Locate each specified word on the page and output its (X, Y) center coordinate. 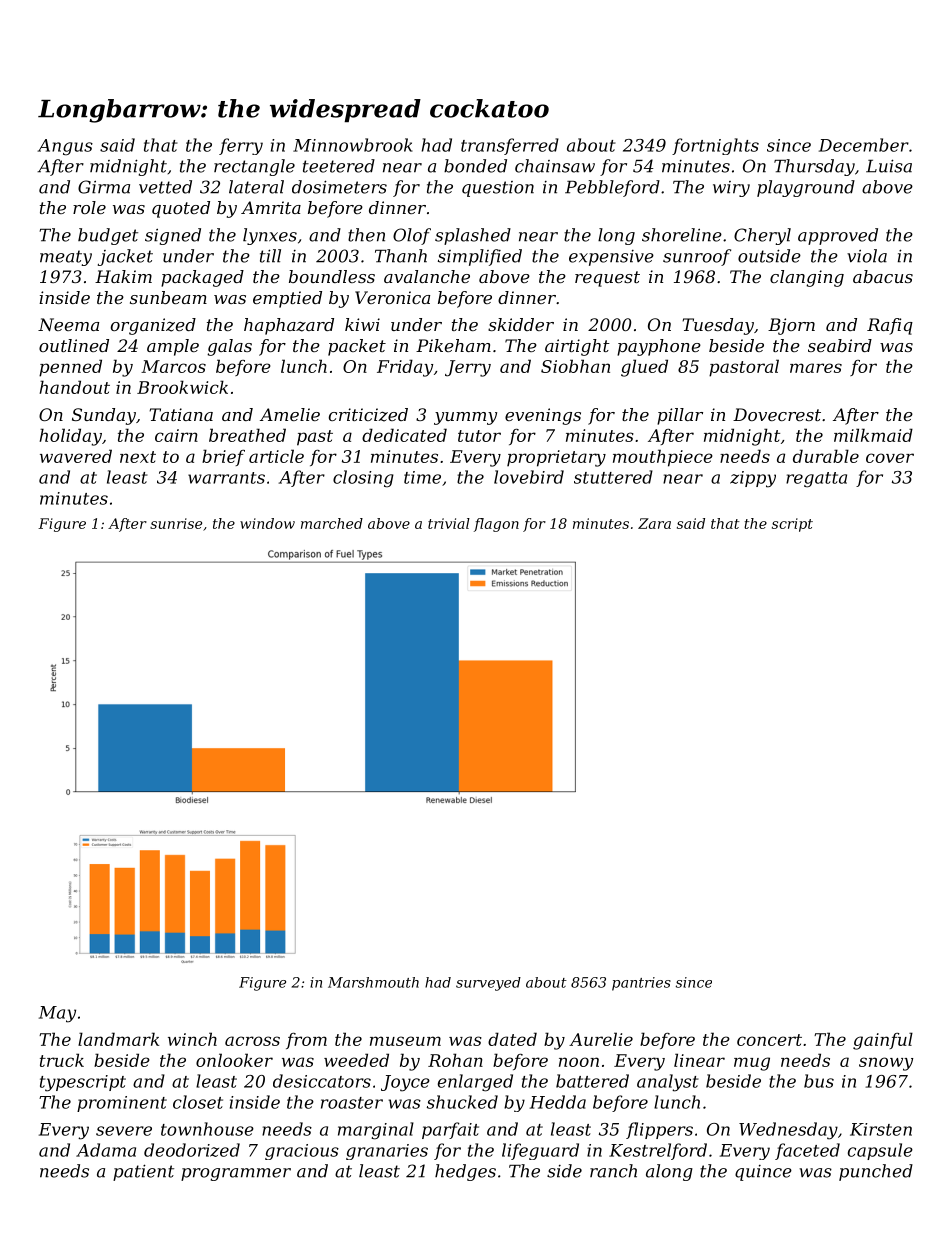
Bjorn (791, 326)
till (270, 256)
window (267, 523)
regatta (816, 480)
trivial (449, 523)
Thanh (401, 256)
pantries (641, 984)
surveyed (488, 984)
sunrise (176, 523)
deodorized (192, 1150)
